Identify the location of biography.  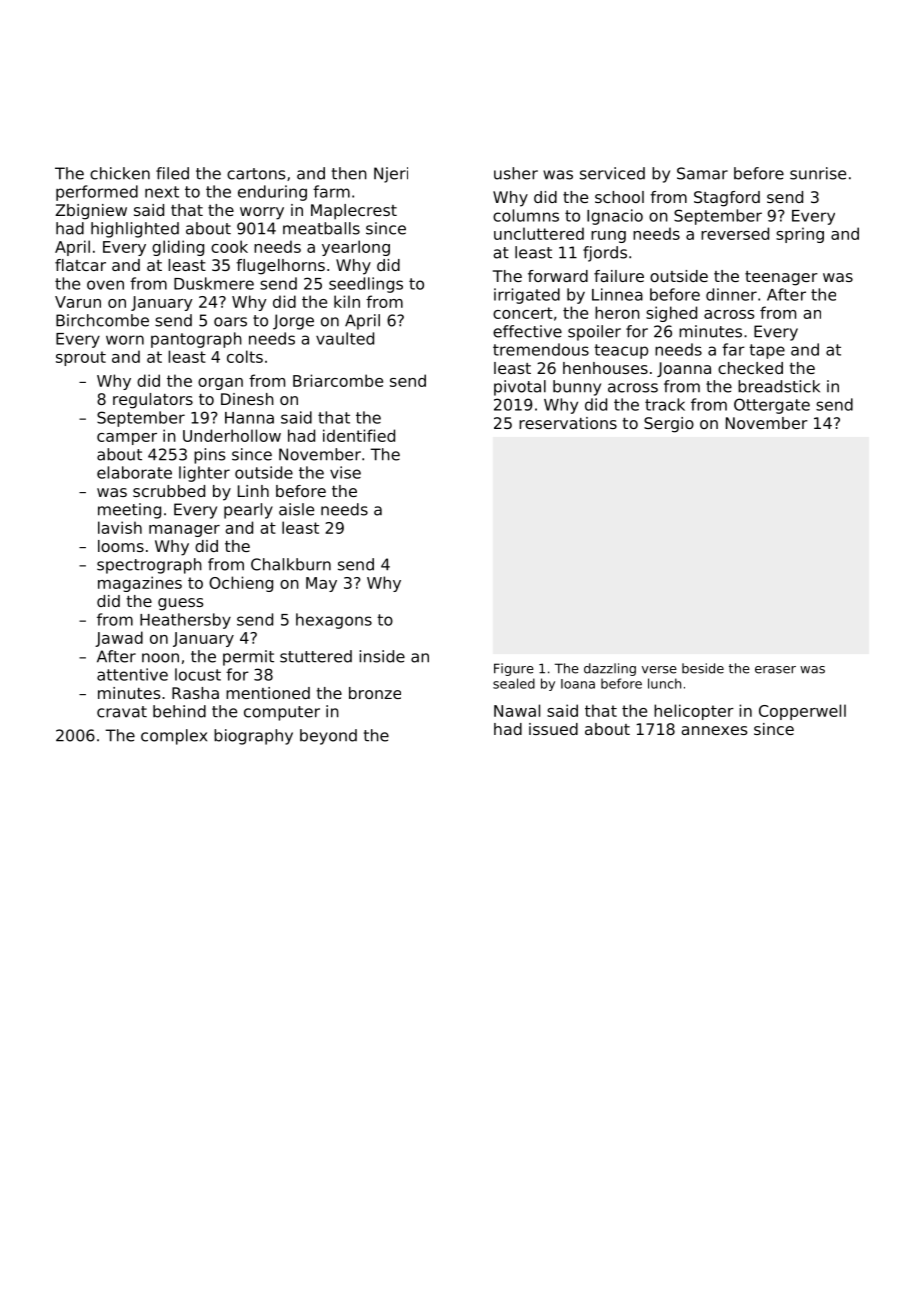
(253, 737).
